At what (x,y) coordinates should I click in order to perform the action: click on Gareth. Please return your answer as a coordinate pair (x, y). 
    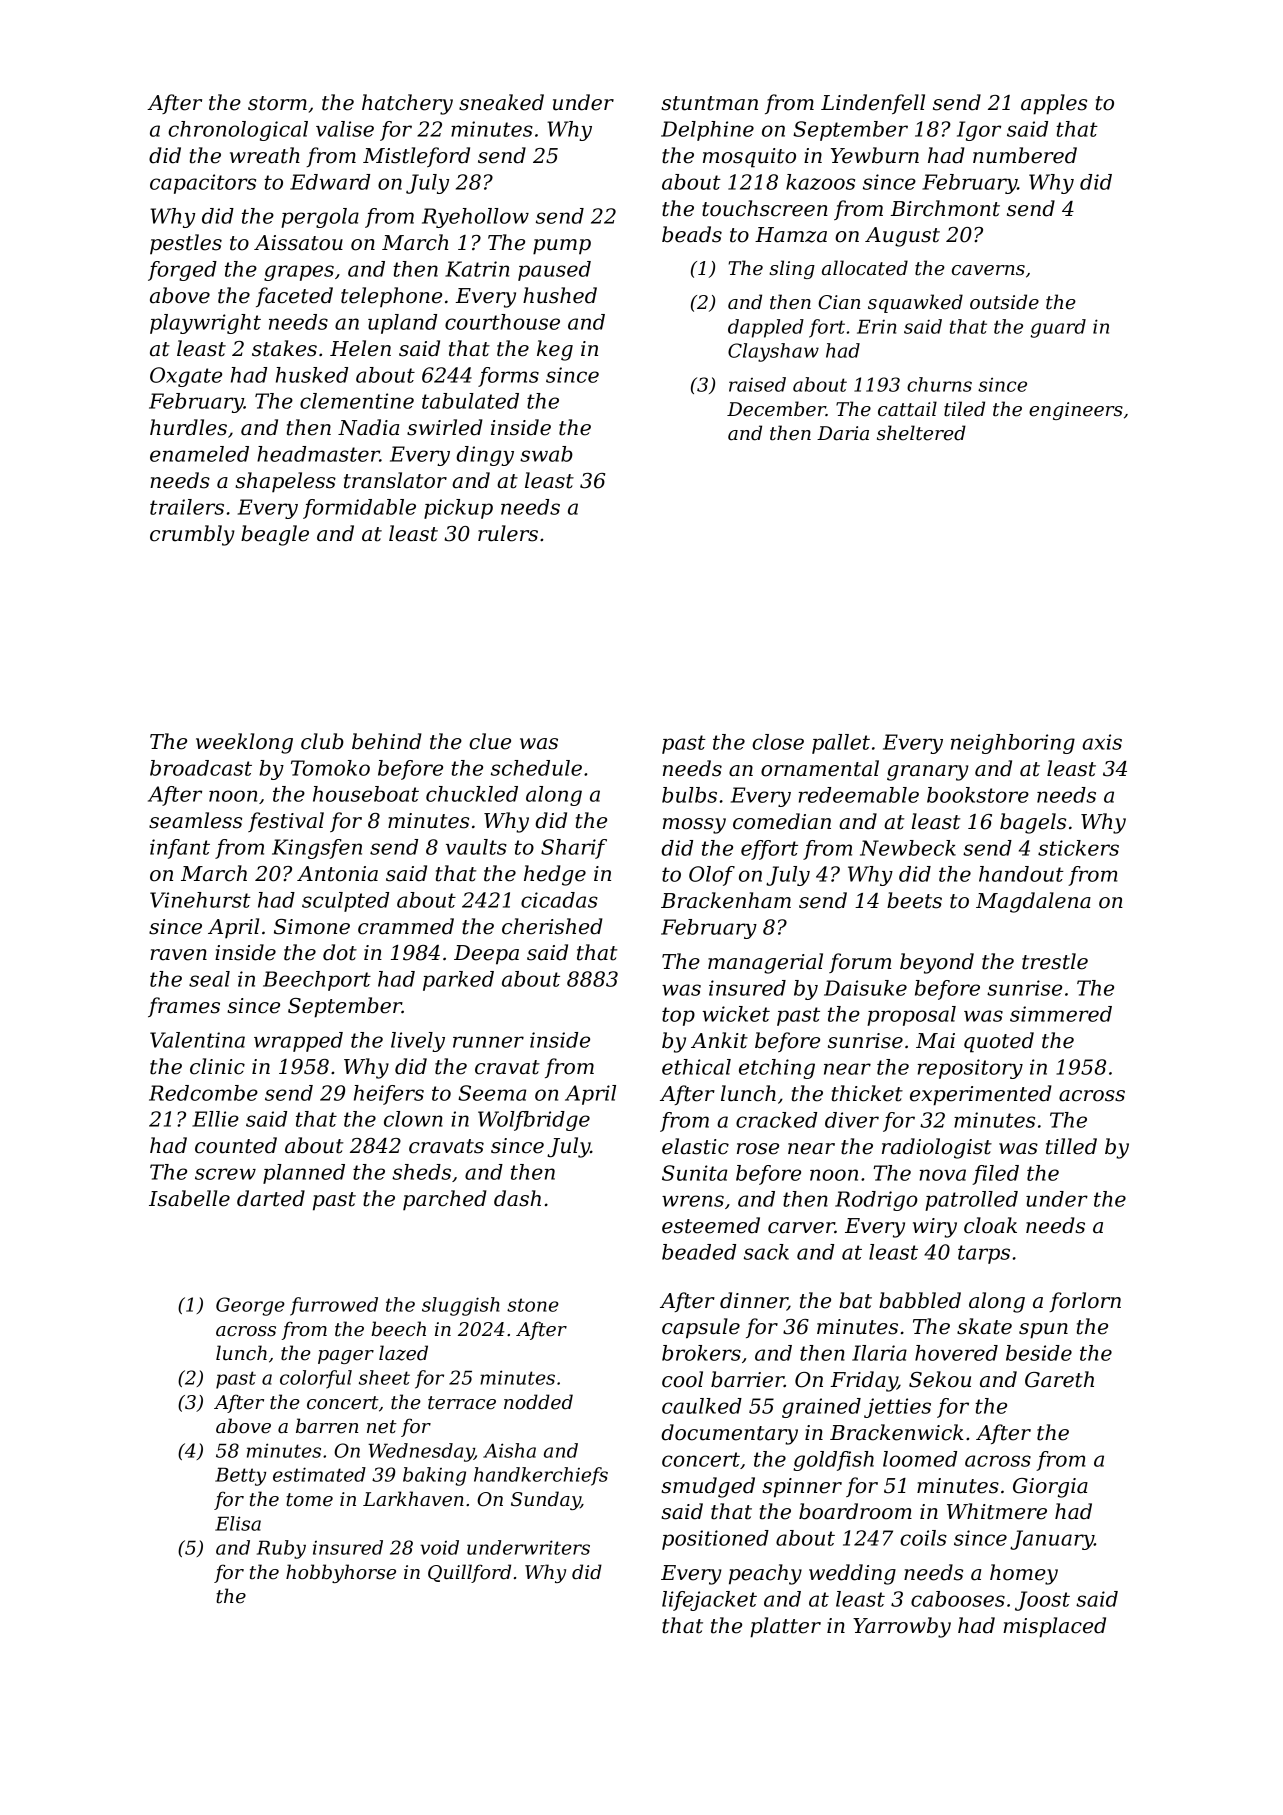
    Looking at the image, I should click on (1059, 1379).
